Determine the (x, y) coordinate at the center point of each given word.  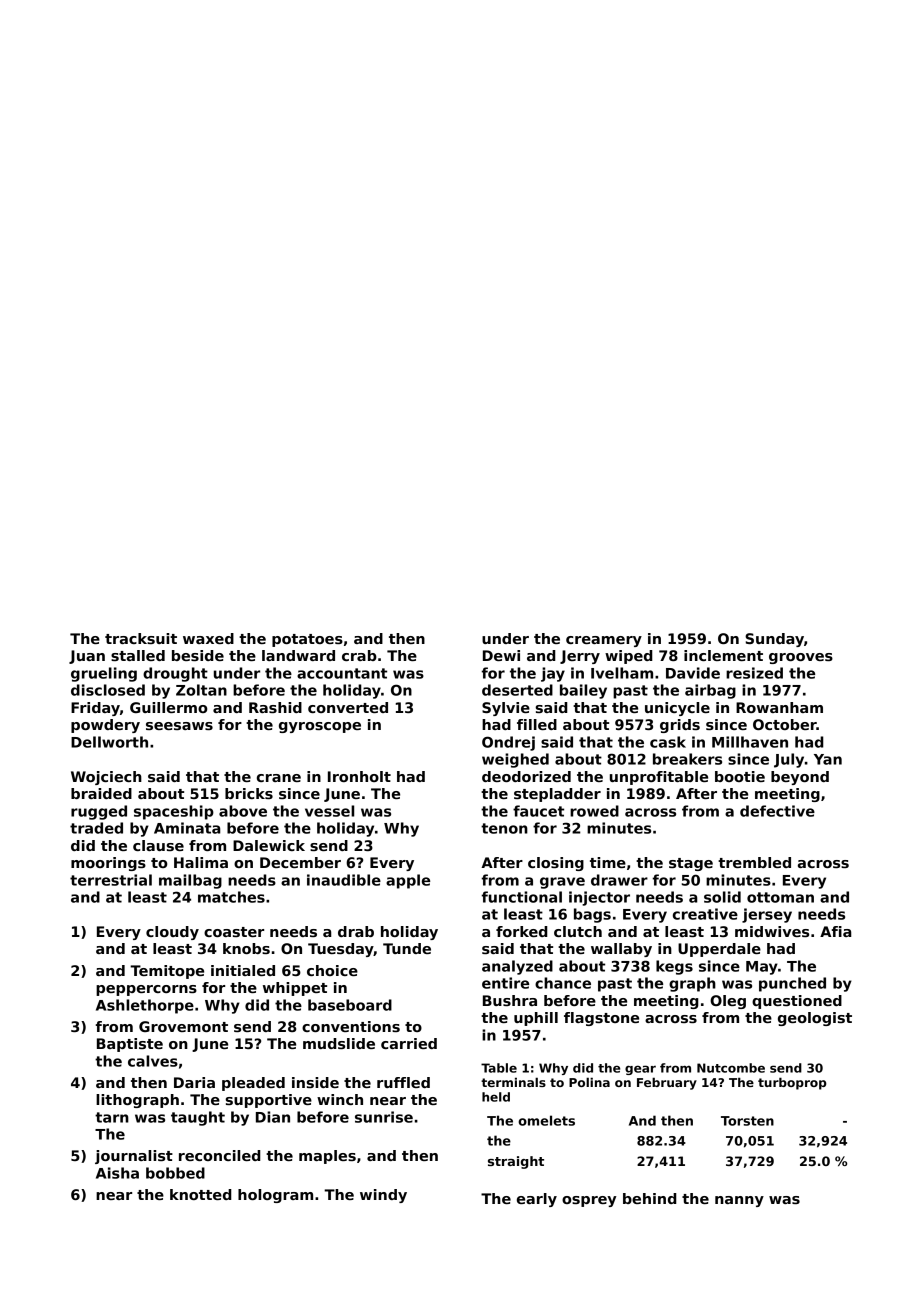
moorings (108, 864)
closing (556, 864)
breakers (687, 759)
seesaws (179, 726)
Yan (828, 759)
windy (383, 1196)
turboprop (792, 1083)
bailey (583, 691)
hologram (275, 1196)
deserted (517, 690)
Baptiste (130, 1045)
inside (315, 1082)
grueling (104, 674)
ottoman (780, 897)
